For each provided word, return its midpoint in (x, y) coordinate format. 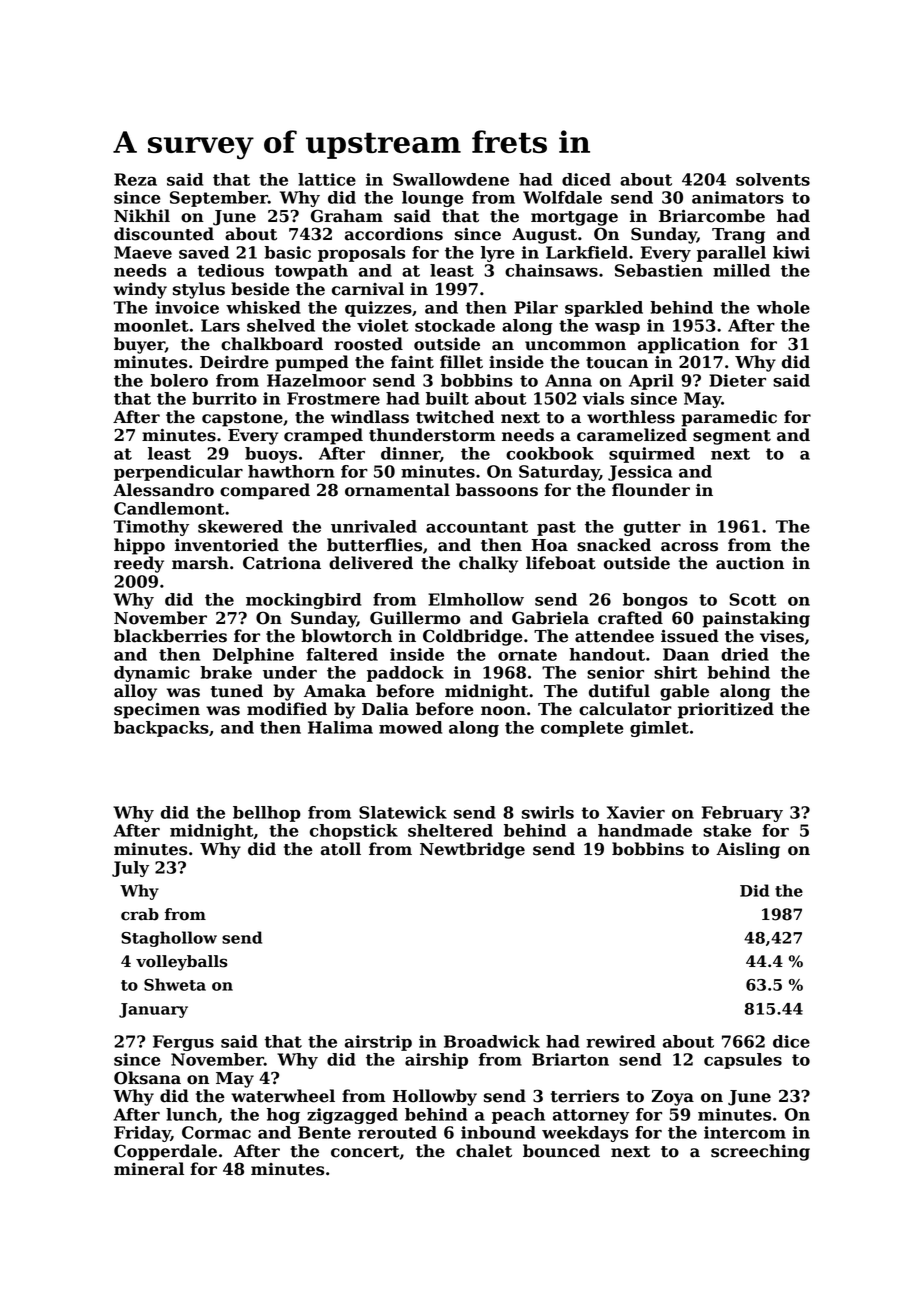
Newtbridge (472, 850)
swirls (548, 812)
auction (750, 563)
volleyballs (182, 963)
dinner (410, 453)
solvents (773, 179)
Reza (135, 179)
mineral (149, 1169)
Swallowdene (451, 179)
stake (727, 830)
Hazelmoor (316, 380)
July (130, 869)
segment (732, 437)
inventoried (227, 545)
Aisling (748, 850)
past (556, 528)
